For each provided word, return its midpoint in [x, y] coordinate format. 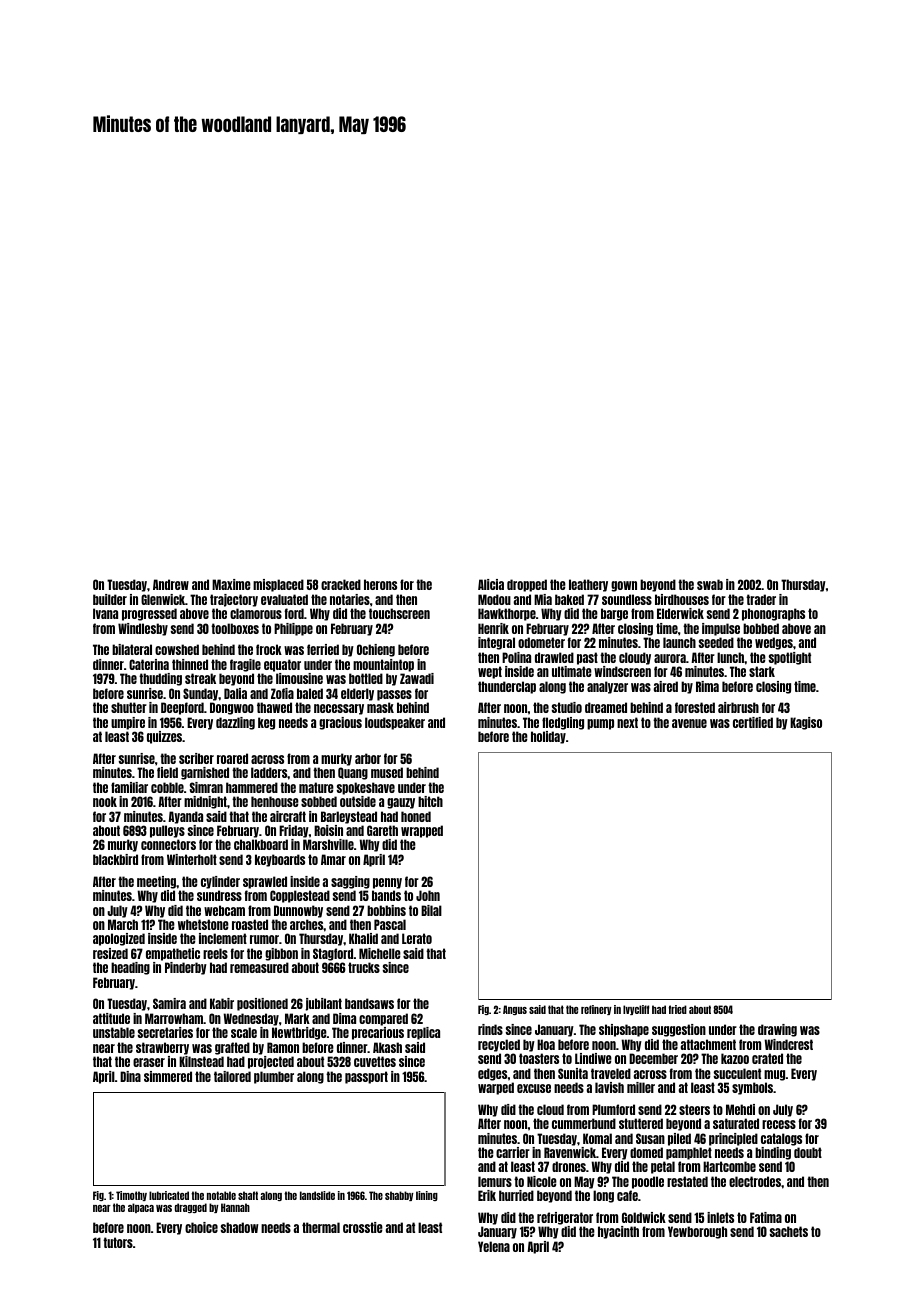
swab [710, 584]
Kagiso [806, 723]
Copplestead [300, 896]
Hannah [235, 1207]
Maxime [231, 584]
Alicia [491, 584]
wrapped [422, 831]
